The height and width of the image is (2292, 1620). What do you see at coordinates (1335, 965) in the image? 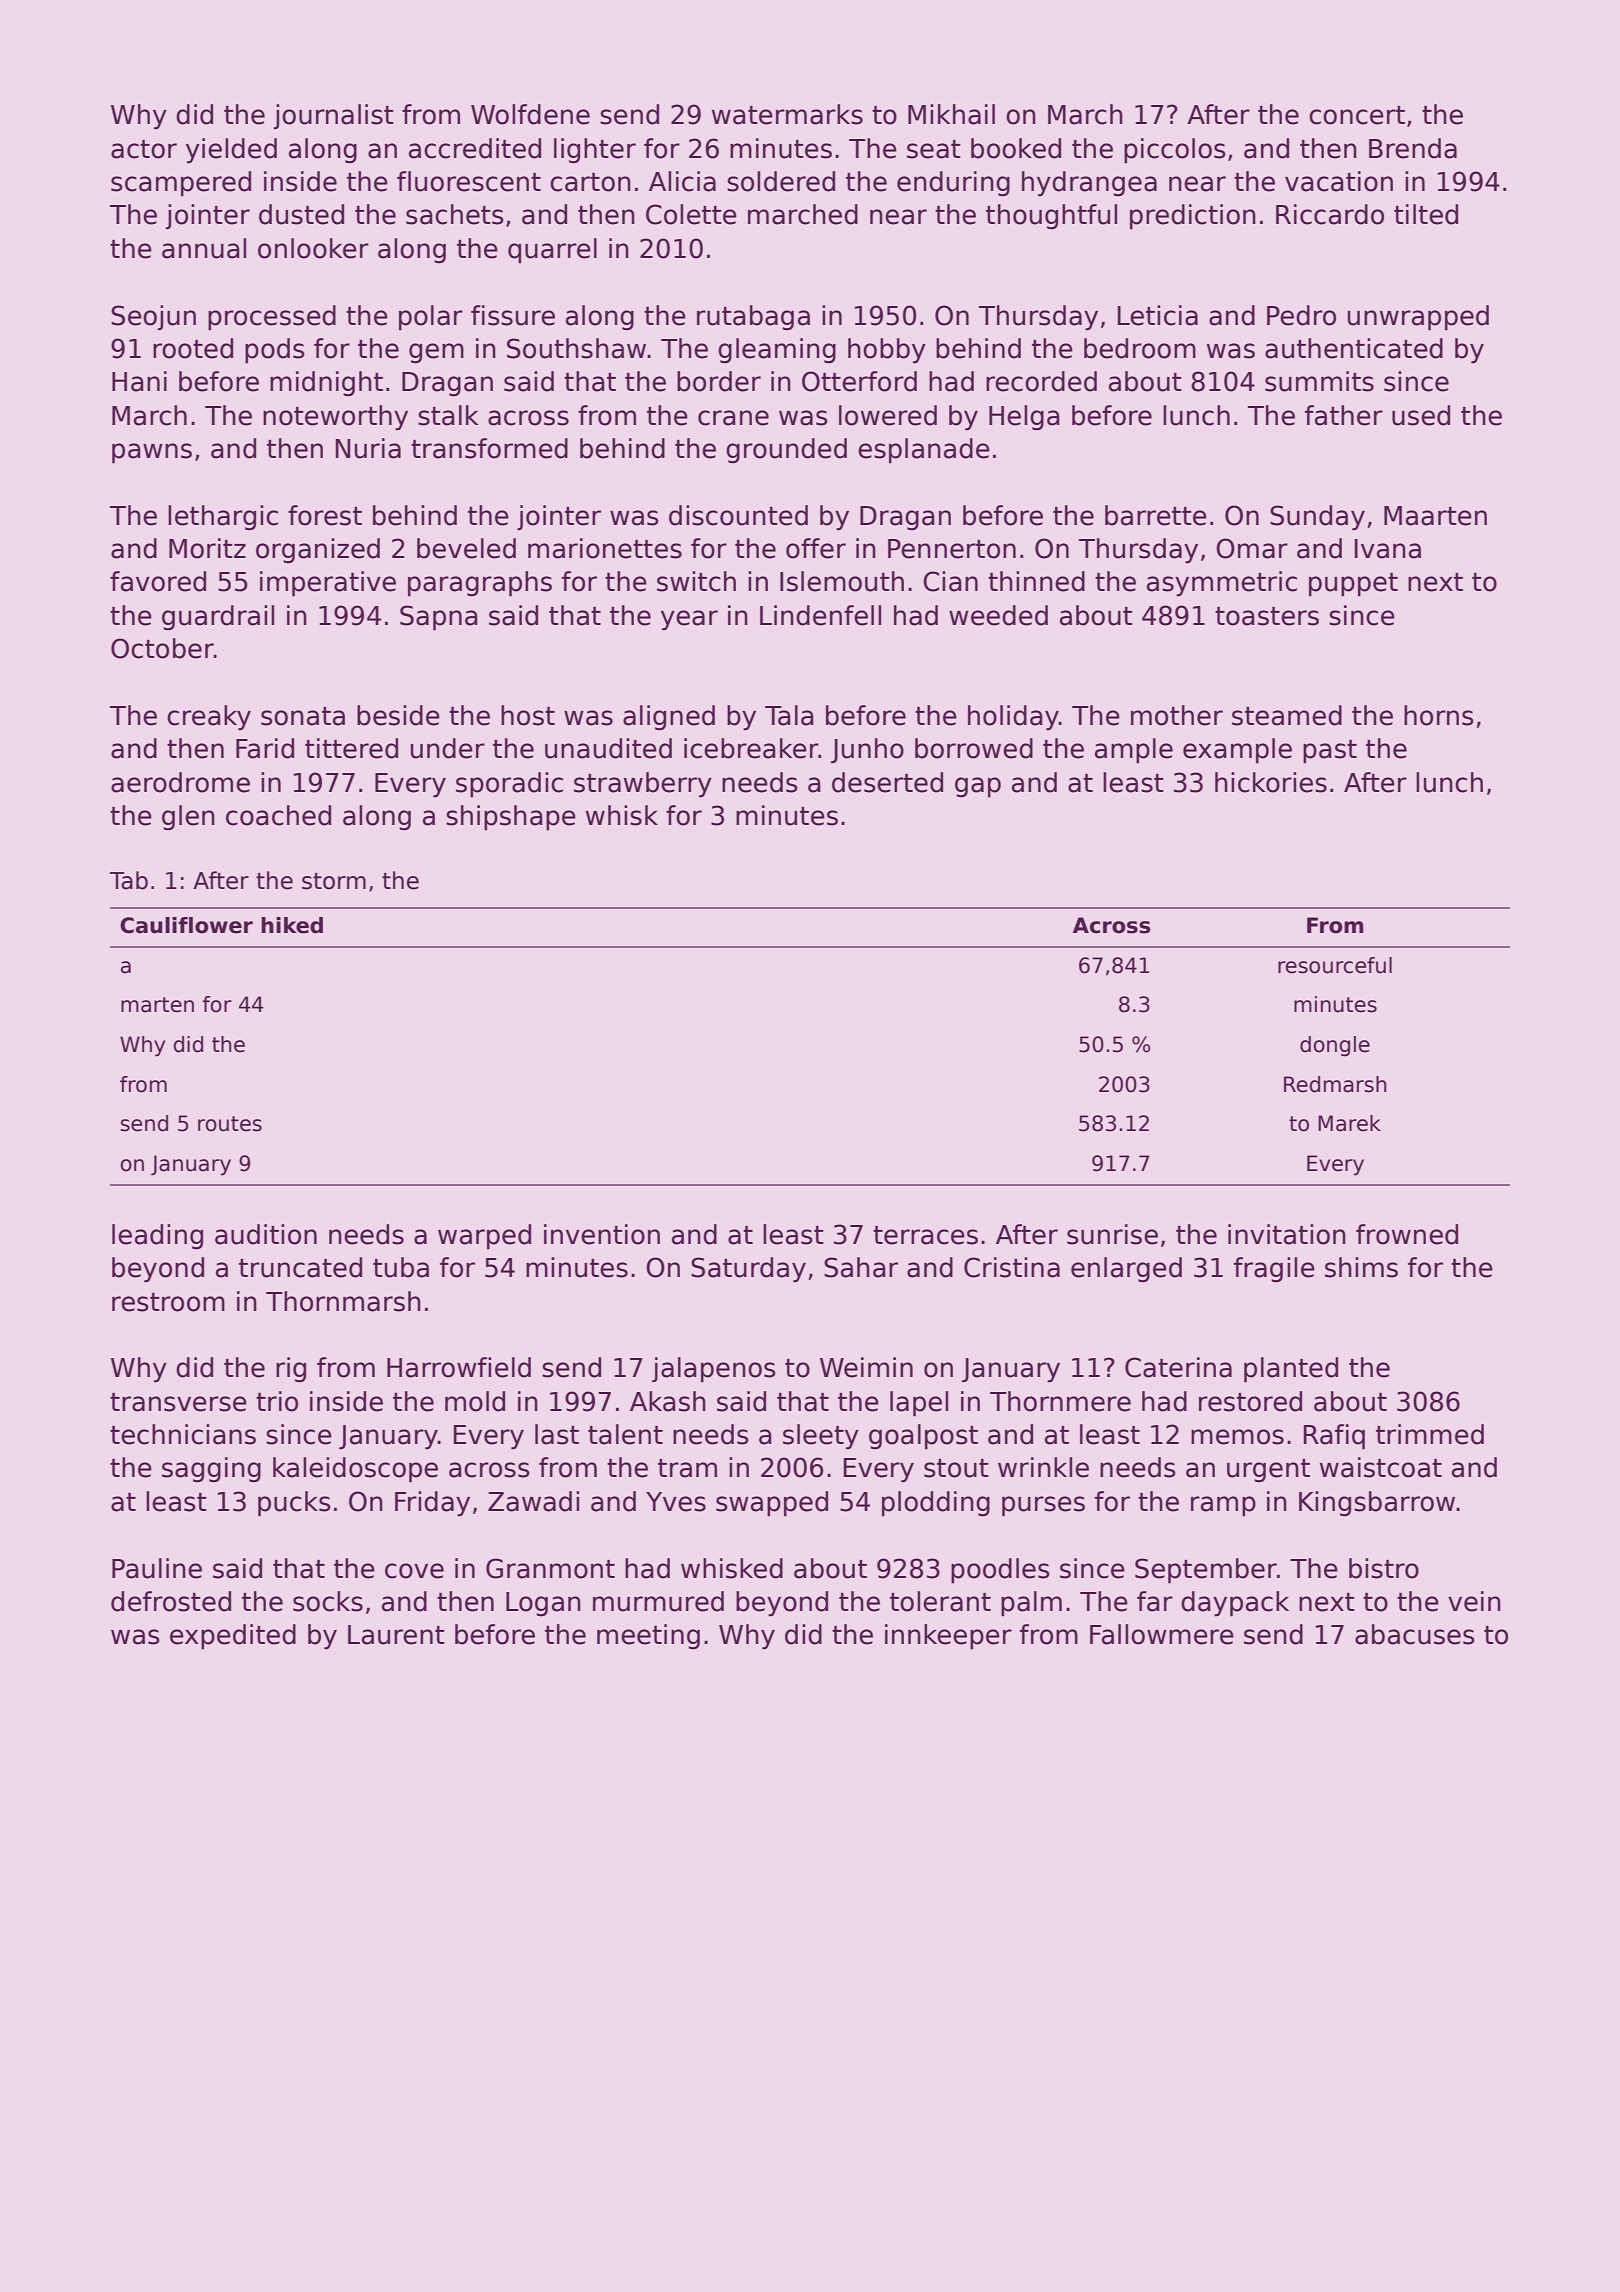
I see `resourceful` at bounding box center [1335, 965].
